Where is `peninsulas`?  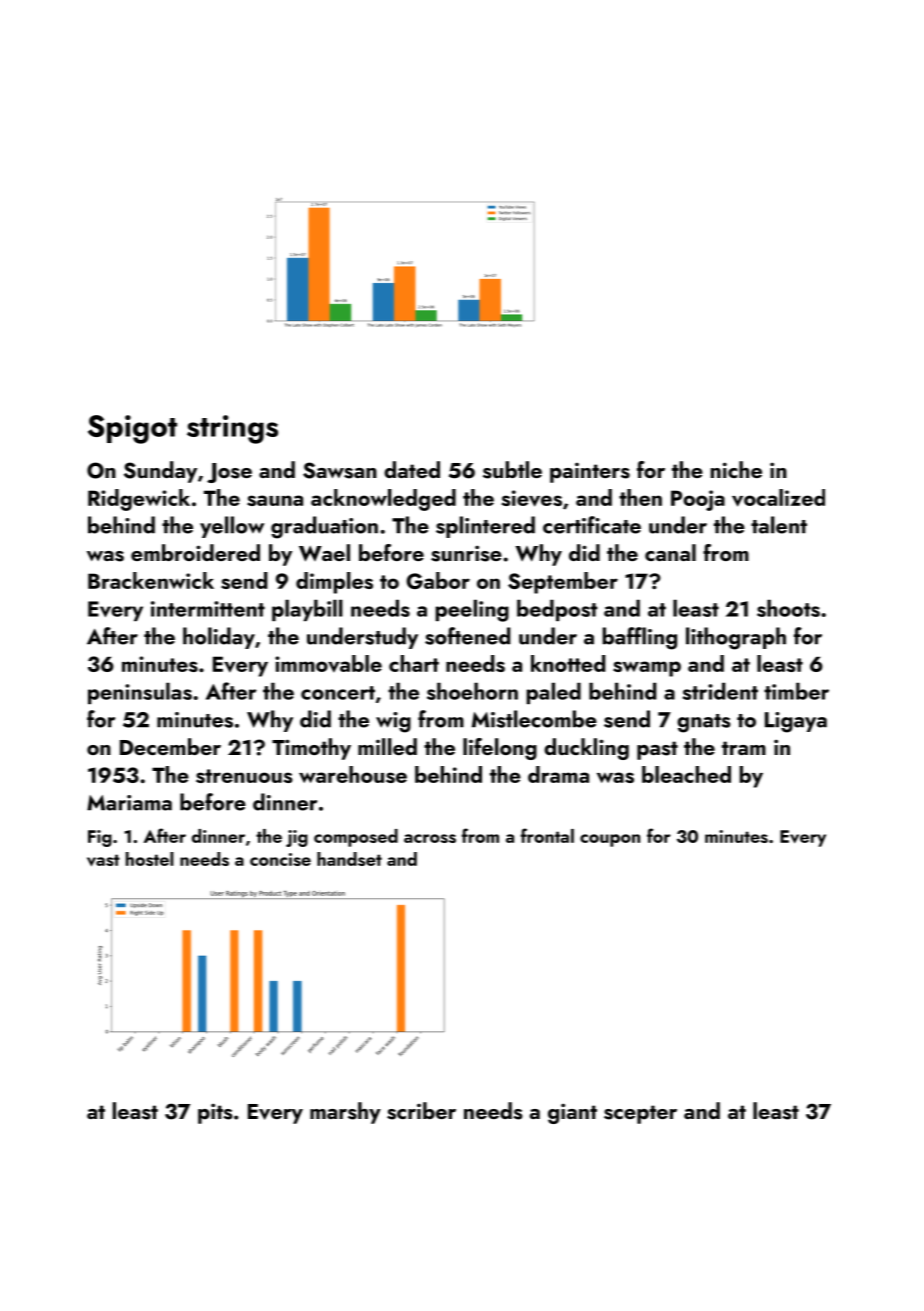 peninsulas is located at coordinates (140, 693).
